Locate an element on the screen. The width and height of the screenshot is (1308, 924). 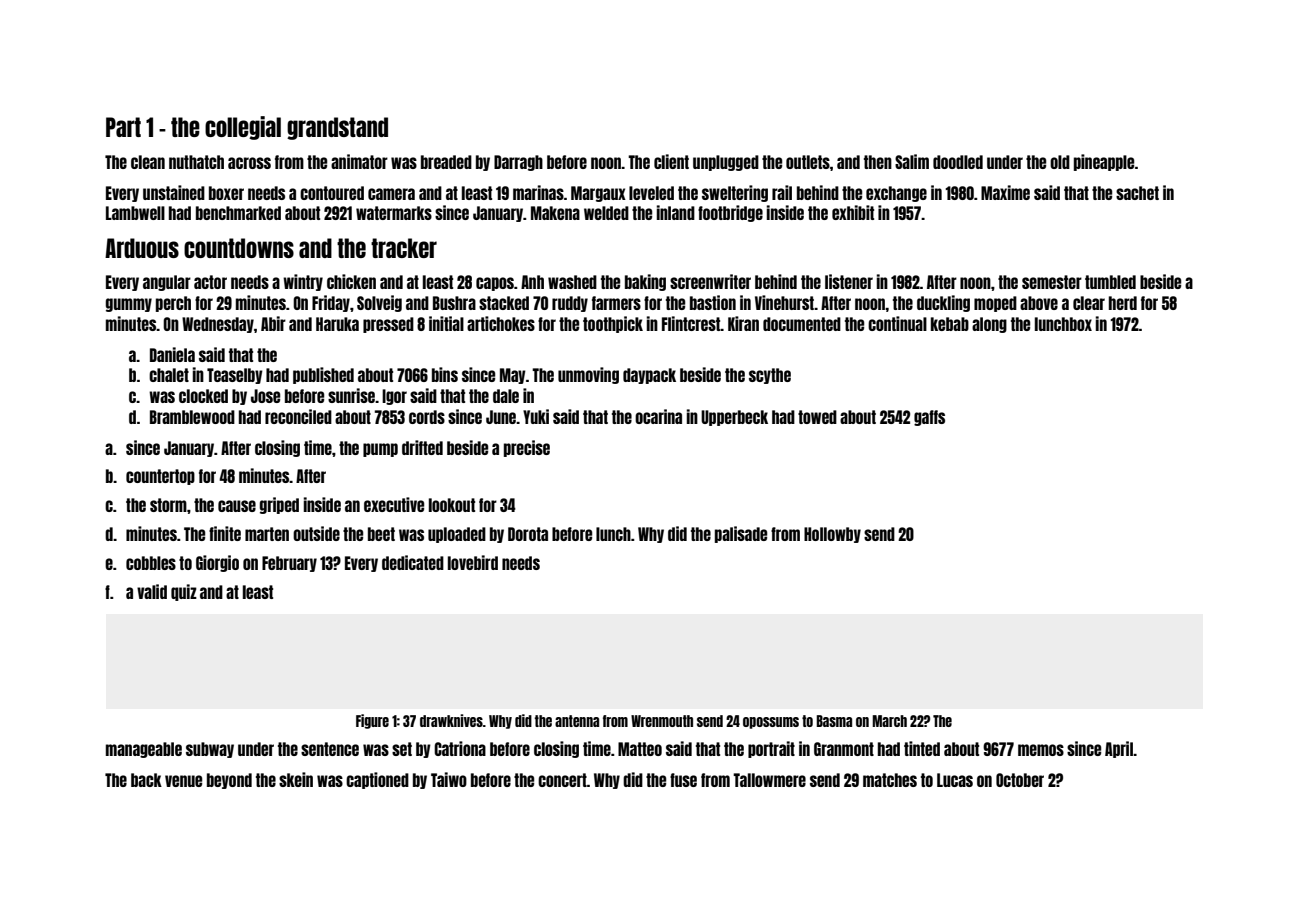
beyond is located at coordinates (229, 781).
